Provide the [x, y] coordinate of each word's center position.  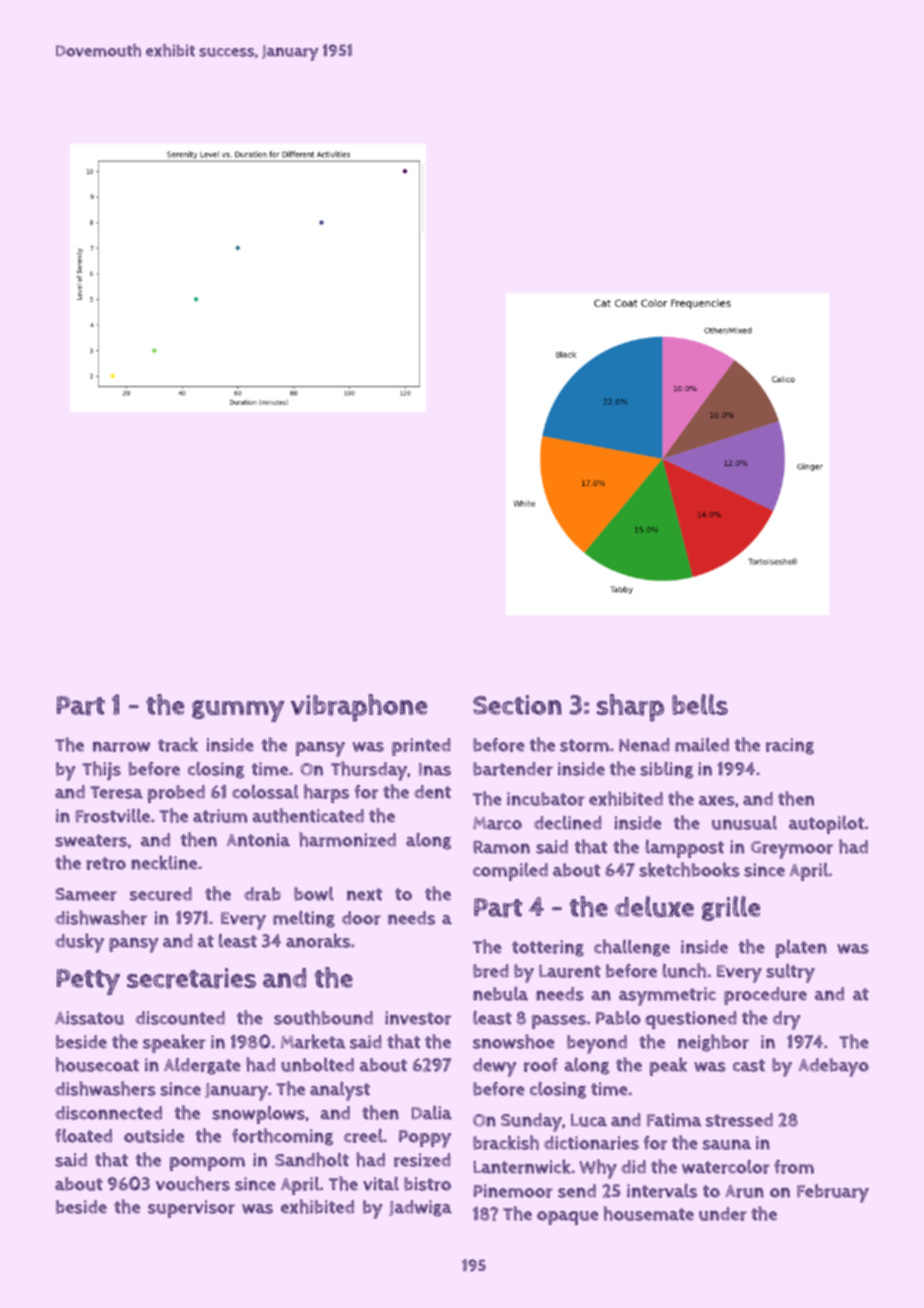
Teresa [116, 792]
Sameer [86, 894]
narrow [121, 746]
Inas [435, 769]
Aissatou [89, 1018]
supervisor [191, 1209]
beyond [597, 1044]
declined [568, 823]
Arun [744, 1191]
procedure [765, 996]
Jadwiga [420, 1208]
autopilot [826, 824]
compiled [510, 871]
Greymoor [792, 850]
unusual [744, 823]
